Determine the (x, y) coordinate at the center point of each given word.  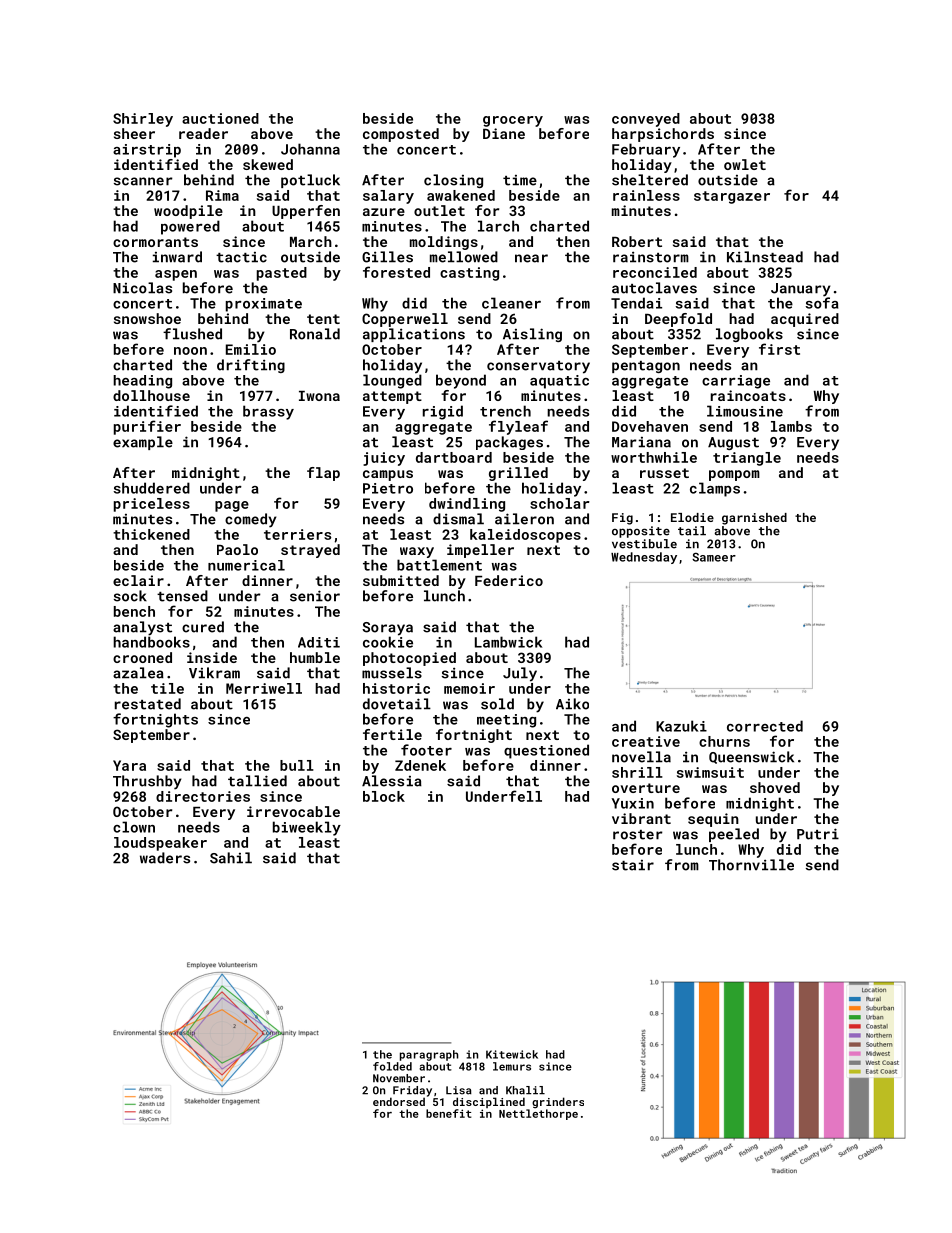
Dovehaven (650, 426)
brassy (268, 412)
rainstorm (651, 257)
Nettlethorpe (538, 1114)
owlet (745, 164)
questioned (546, 751)
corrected (765, 726)
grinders (558, 1102)
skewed (268, 164)
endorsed (399, 1101)
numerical (246, 565)
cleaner (511, 303)
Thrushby (147, 782)
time (520, 180)
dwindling (467, 505)
